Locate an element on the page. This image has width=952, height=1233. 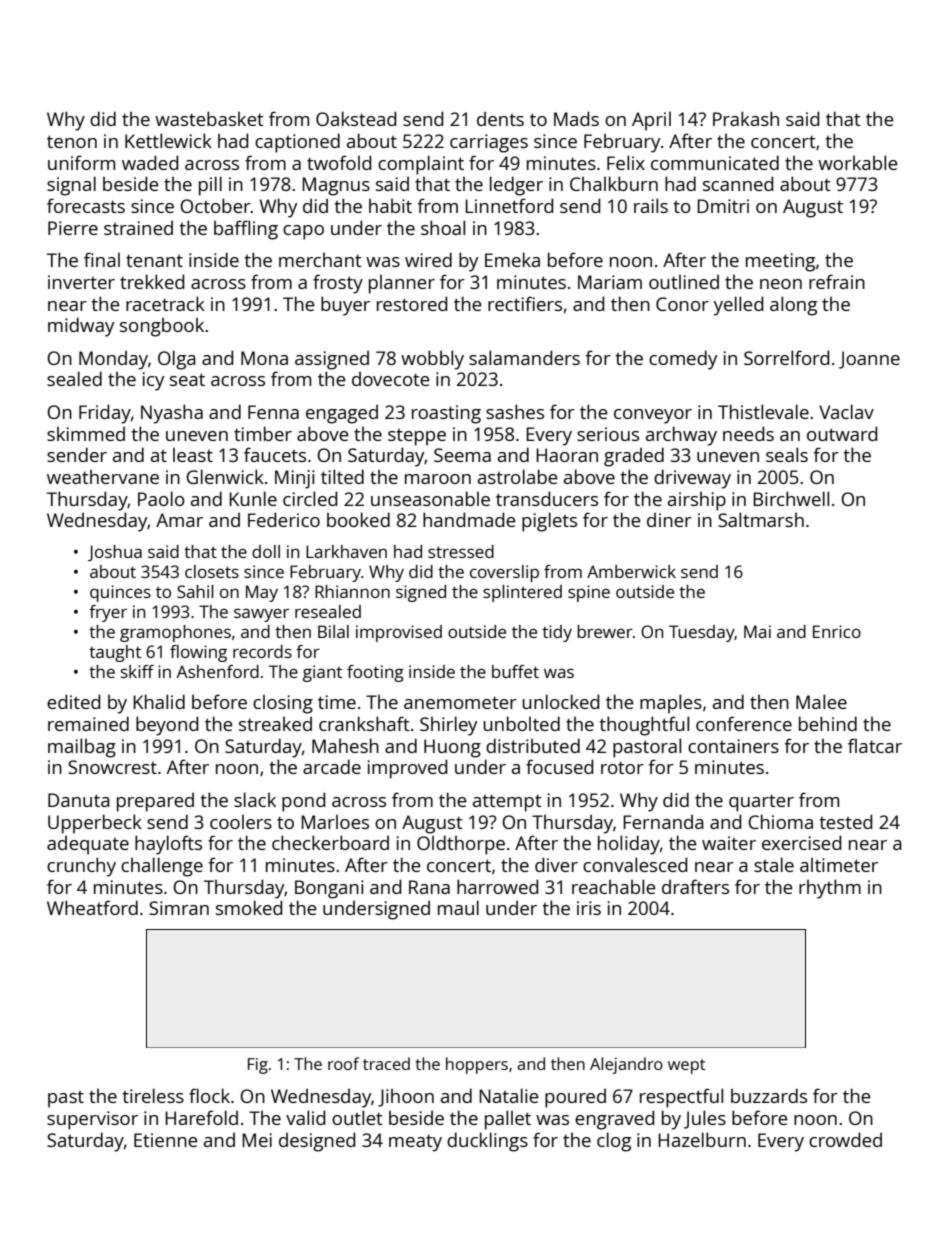
Etienne is located at coordinates (166, 1140).
